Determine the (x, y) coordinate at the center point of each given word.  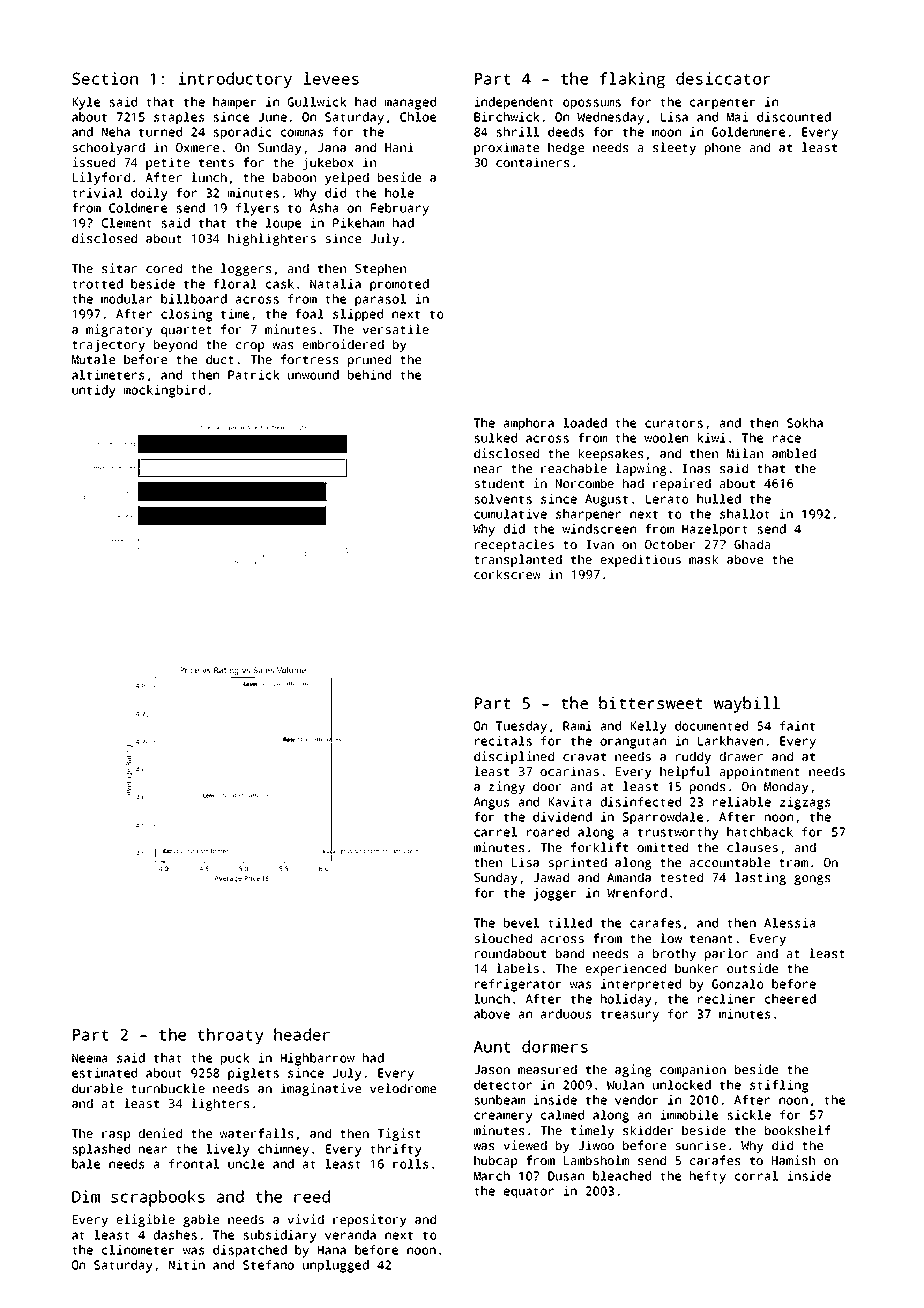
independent (514, 103)
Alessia (789, 923)
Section (105, 78)
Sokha (805, 423)
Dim (86, 1196)
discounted (794, 117)
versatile (396, 329)
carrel (495, 832)
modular (126, 299)
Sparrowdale (663, 818)
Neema (89, 1058)
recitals (503, 741)
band (570, 953)
